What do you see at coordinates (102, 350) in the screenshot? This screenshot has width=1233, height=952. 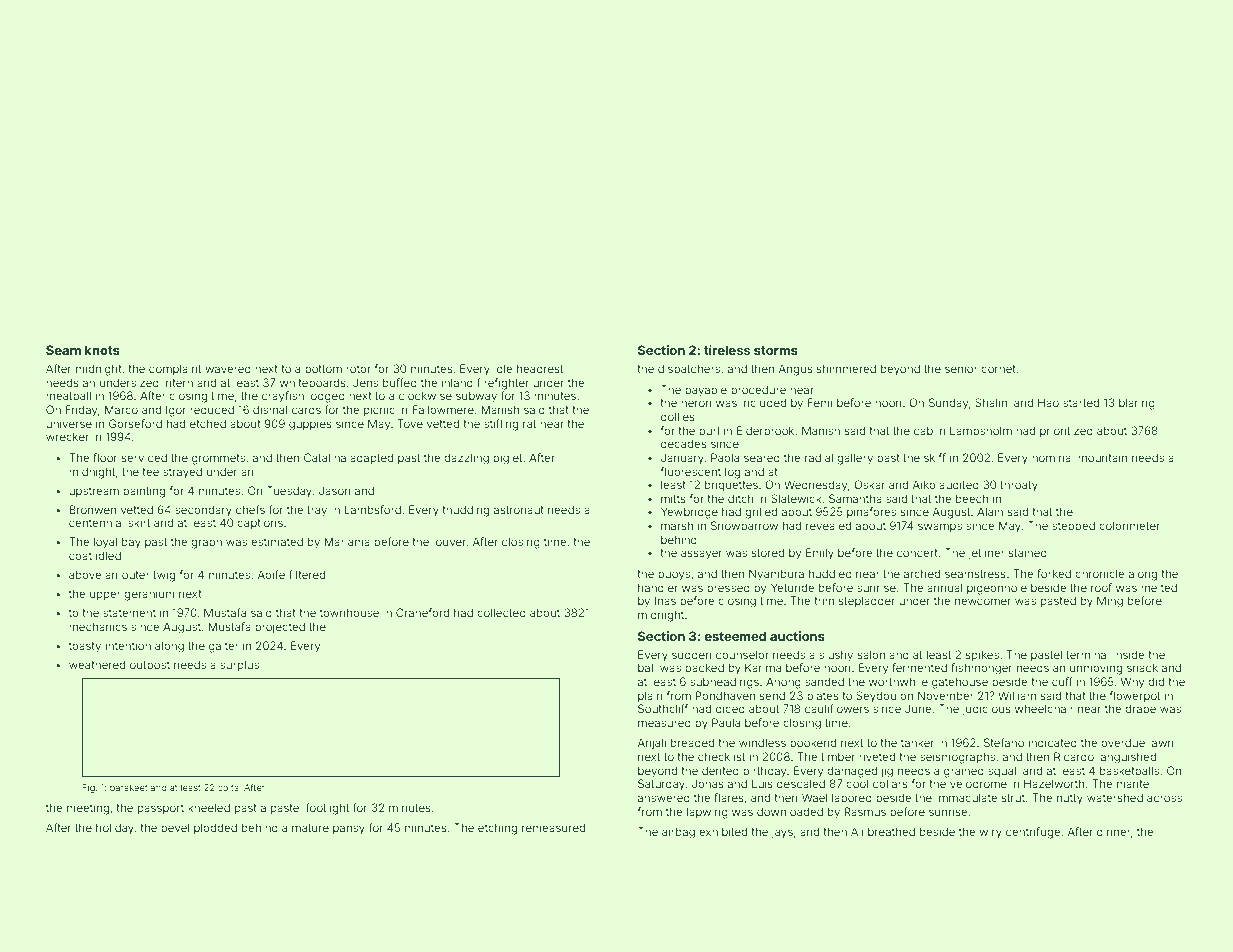 I see `knots` at bounding box center [102, 350].
